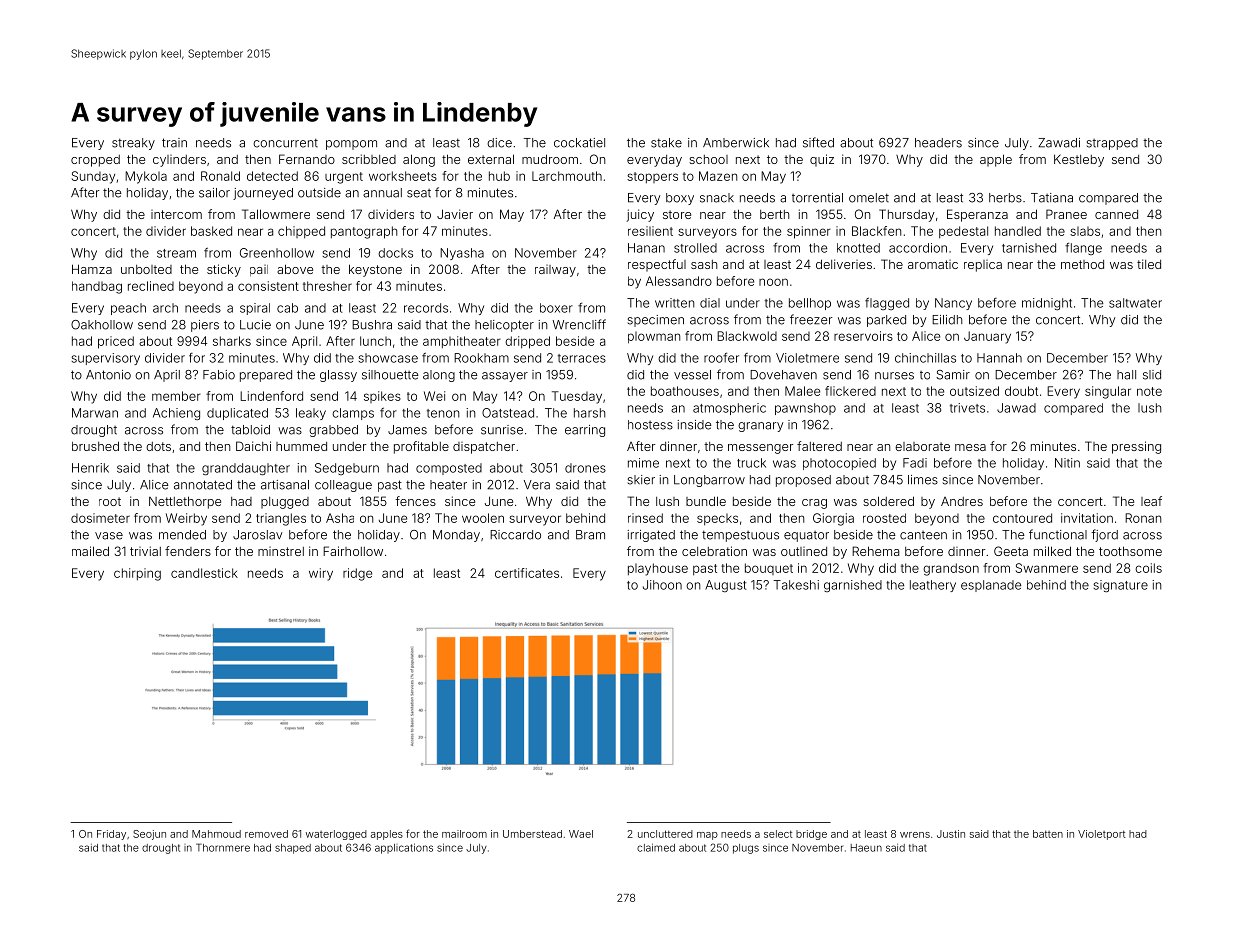 The width and height of the document is (1233, 952). What do you see at coordinates (656, 847) in the document?
I see `claimed` at bounding box center [656, 847].
